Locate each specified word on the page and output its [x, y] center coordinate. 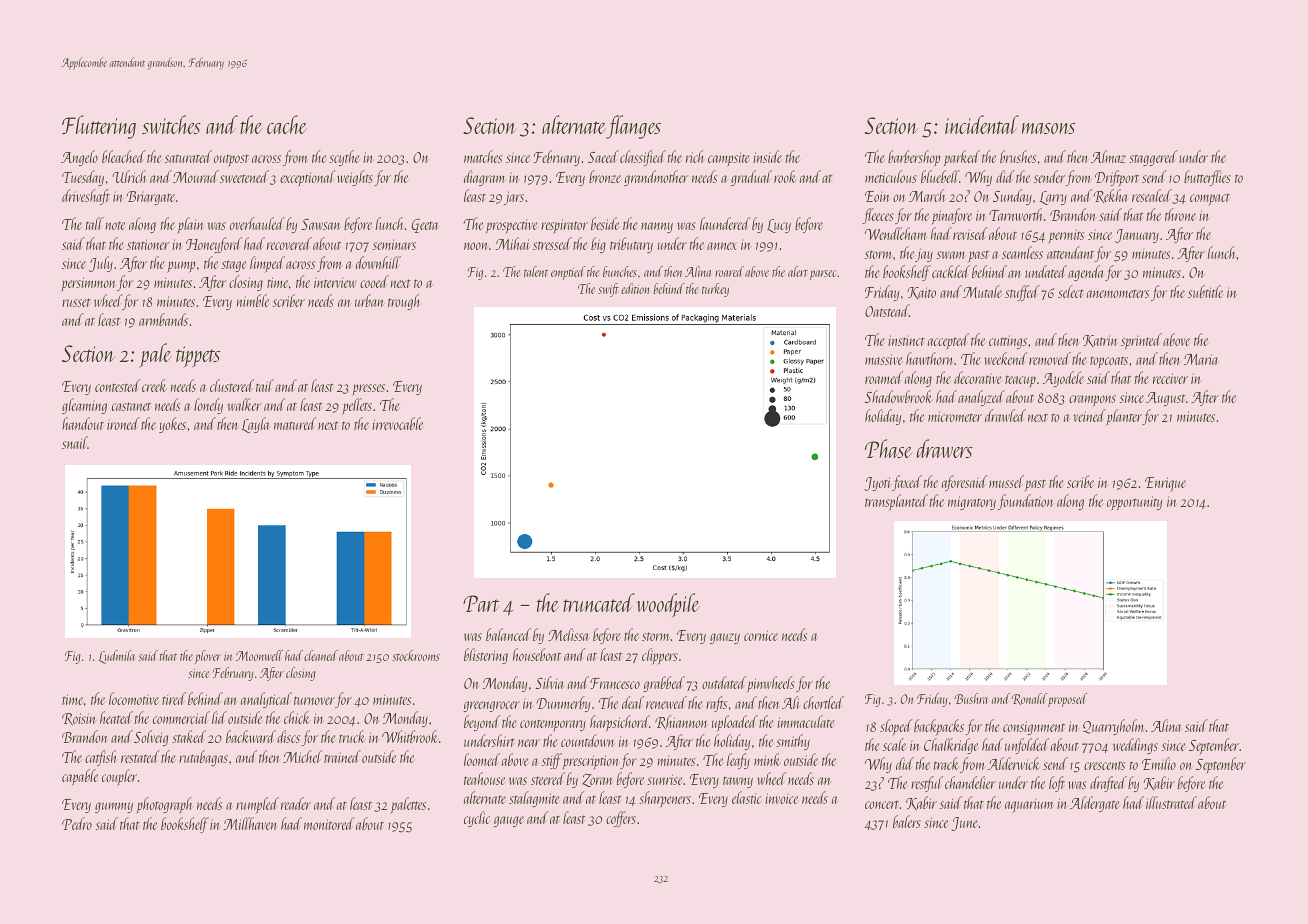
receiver [1170, 378]
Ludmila [117, 657]
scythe [344, 158]
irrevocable [397, 423]
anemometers [1118, 294]
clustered [232, 385]
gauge [509, 821]
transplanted [896, 502]
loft [1057, 784]
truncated [599, 602]
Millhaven [249, 823]
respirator [564, 226]
